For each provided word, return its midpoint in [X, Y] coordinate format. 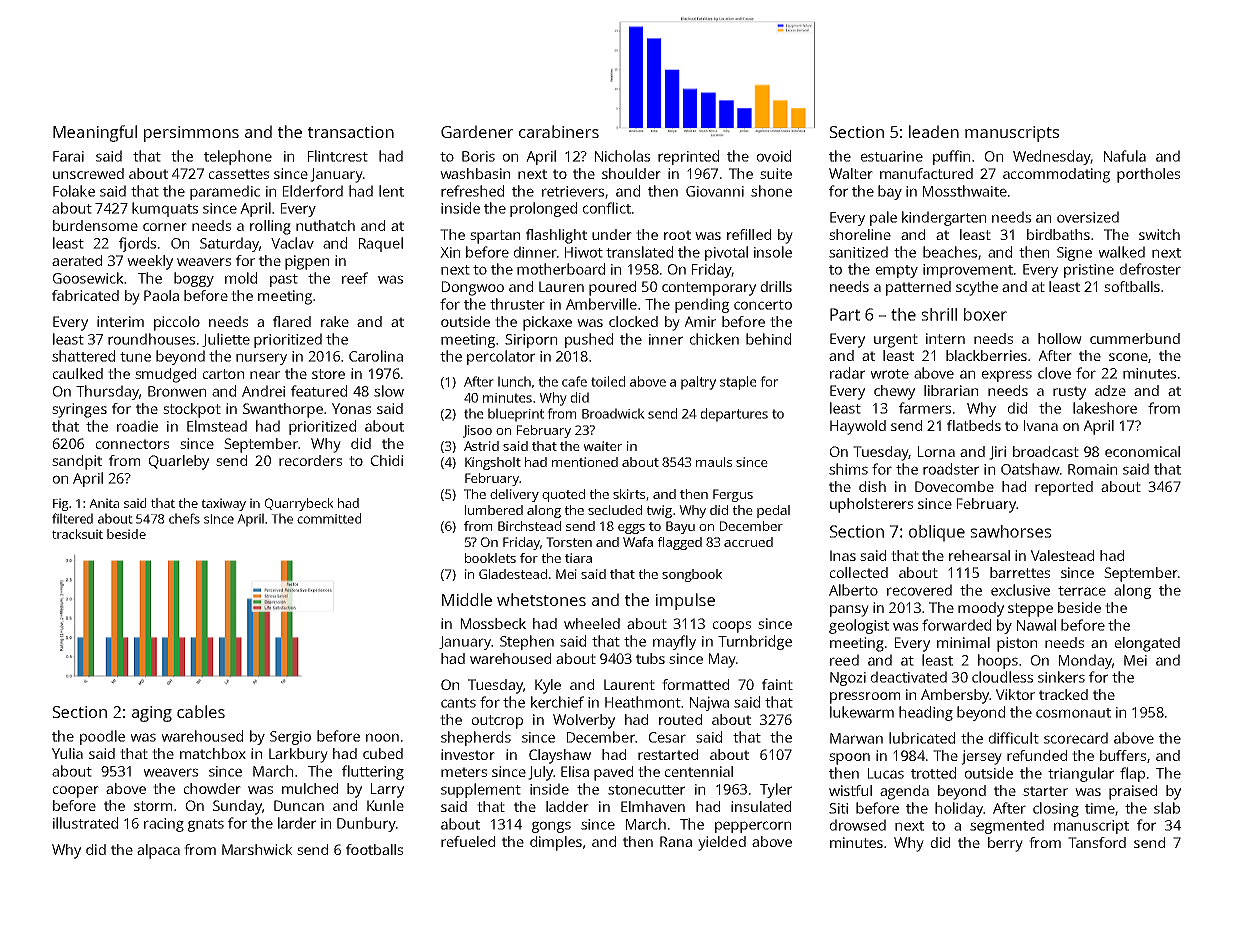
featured [319, 391]
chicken [714, 339]
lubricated [922, 738]
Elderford [313, 191]
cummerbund [1135, 338]
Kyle [548, 686]
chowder [212, 788]
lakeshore [1105, 408]
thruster [517, 304]
